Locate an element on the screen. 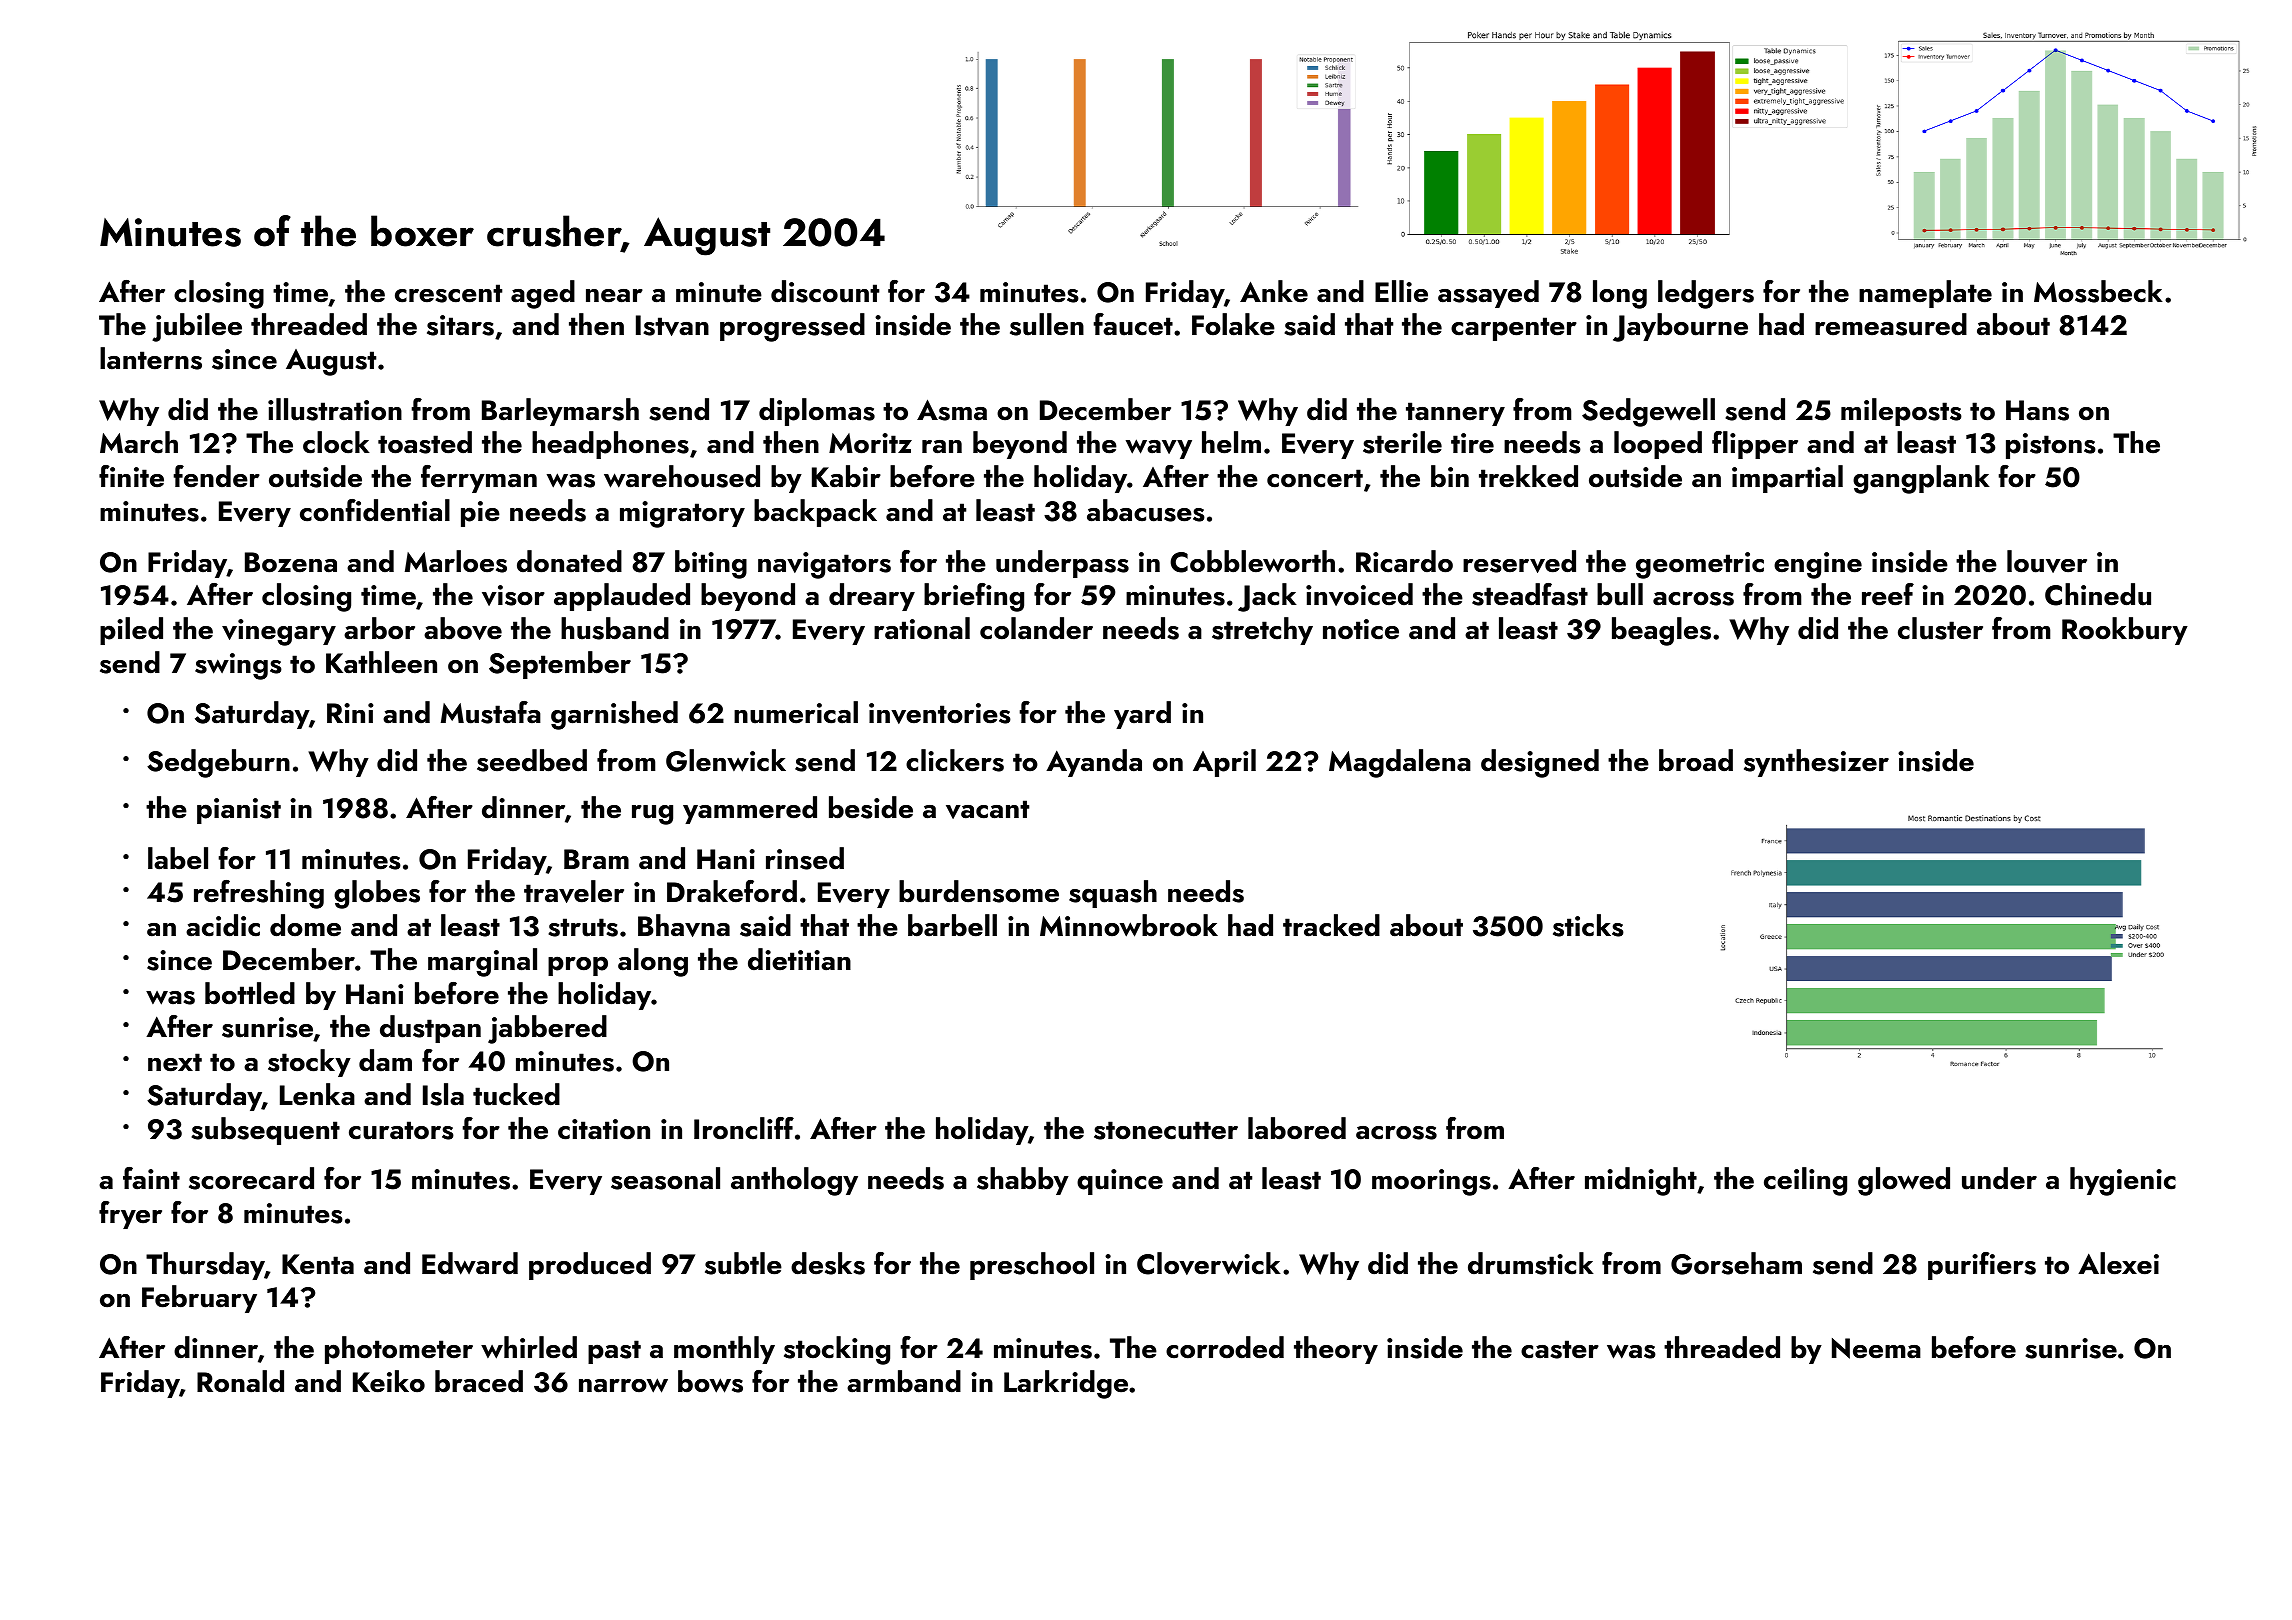 Image resolution: width=2292 pixels, height=1620 pixels. Mossbeck is located at coordinates (2098, 291).
